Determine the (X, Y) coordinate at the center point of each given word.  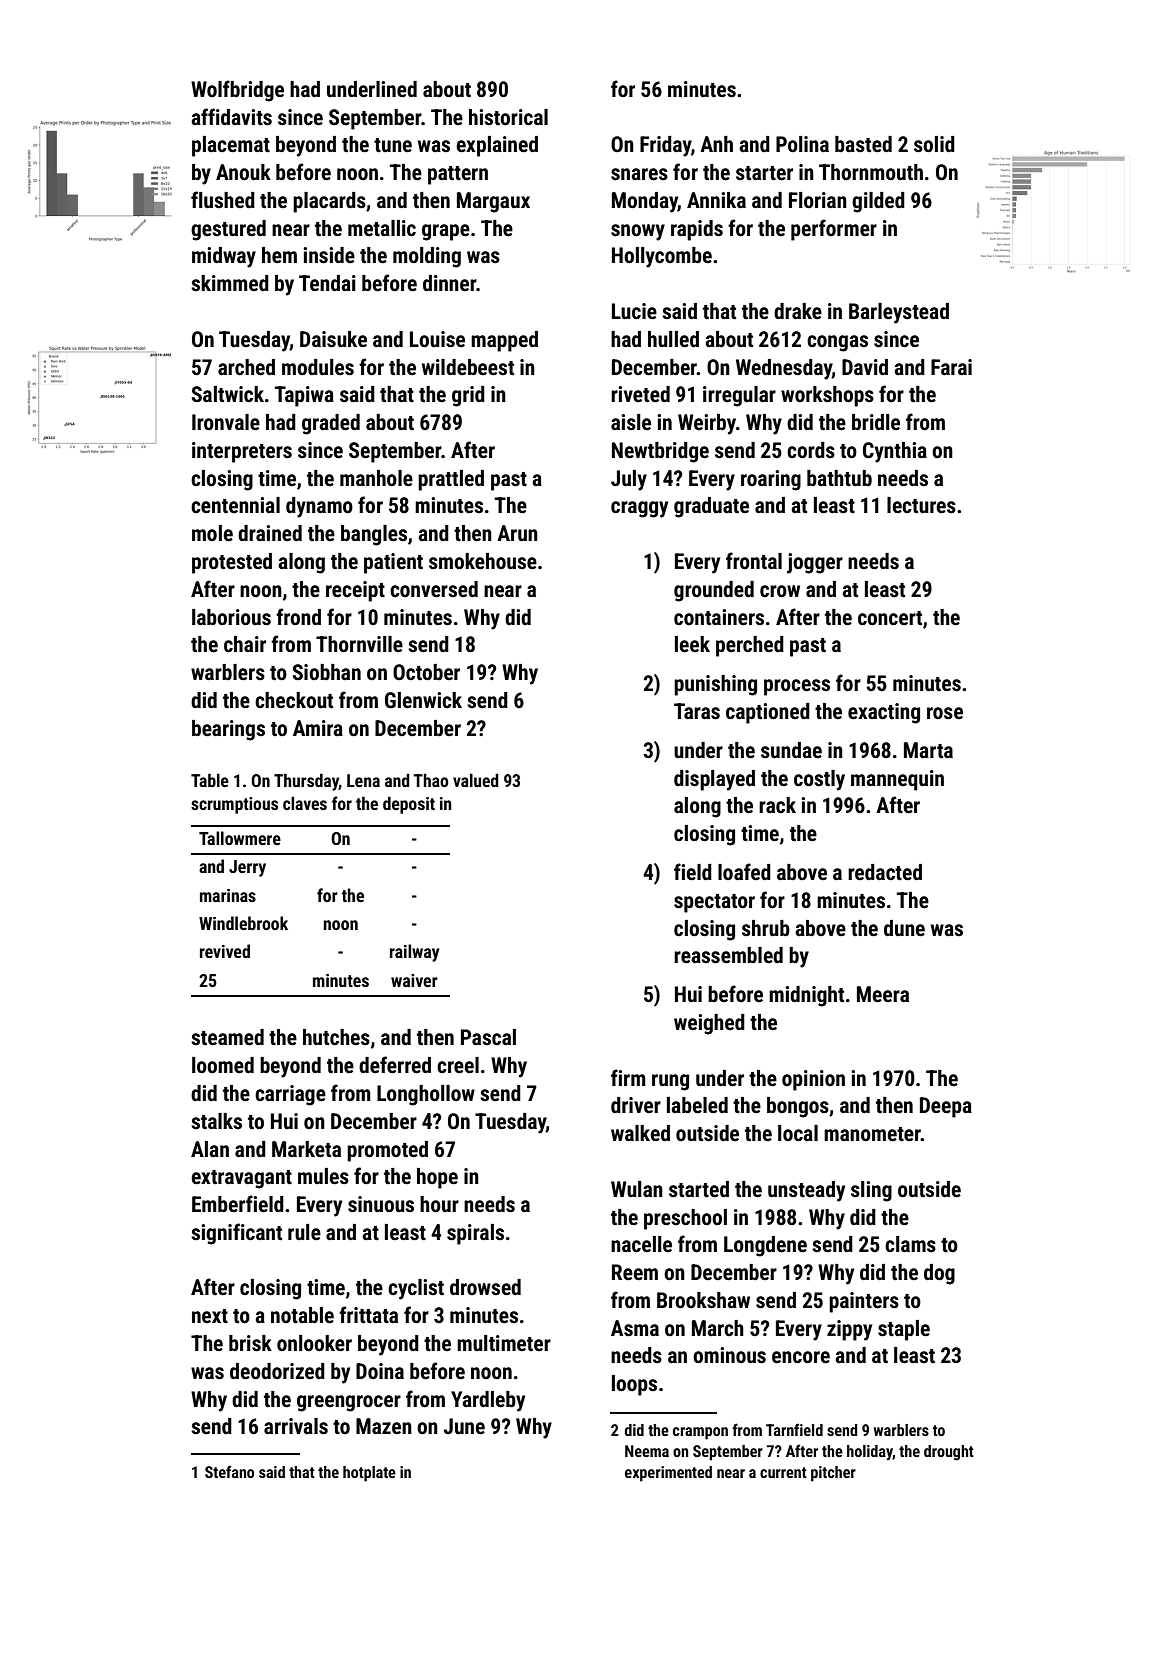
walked (640, 1133)
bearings (228, 730)
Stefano (229, 1471)
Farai (951, 367)
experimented (668, 1474)
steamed (227, 1037)
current (783, 1472)
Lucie (634, 311)
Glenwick (423, 700)
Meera (883, 994)
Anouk (243, 172)
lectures (921, 505)
